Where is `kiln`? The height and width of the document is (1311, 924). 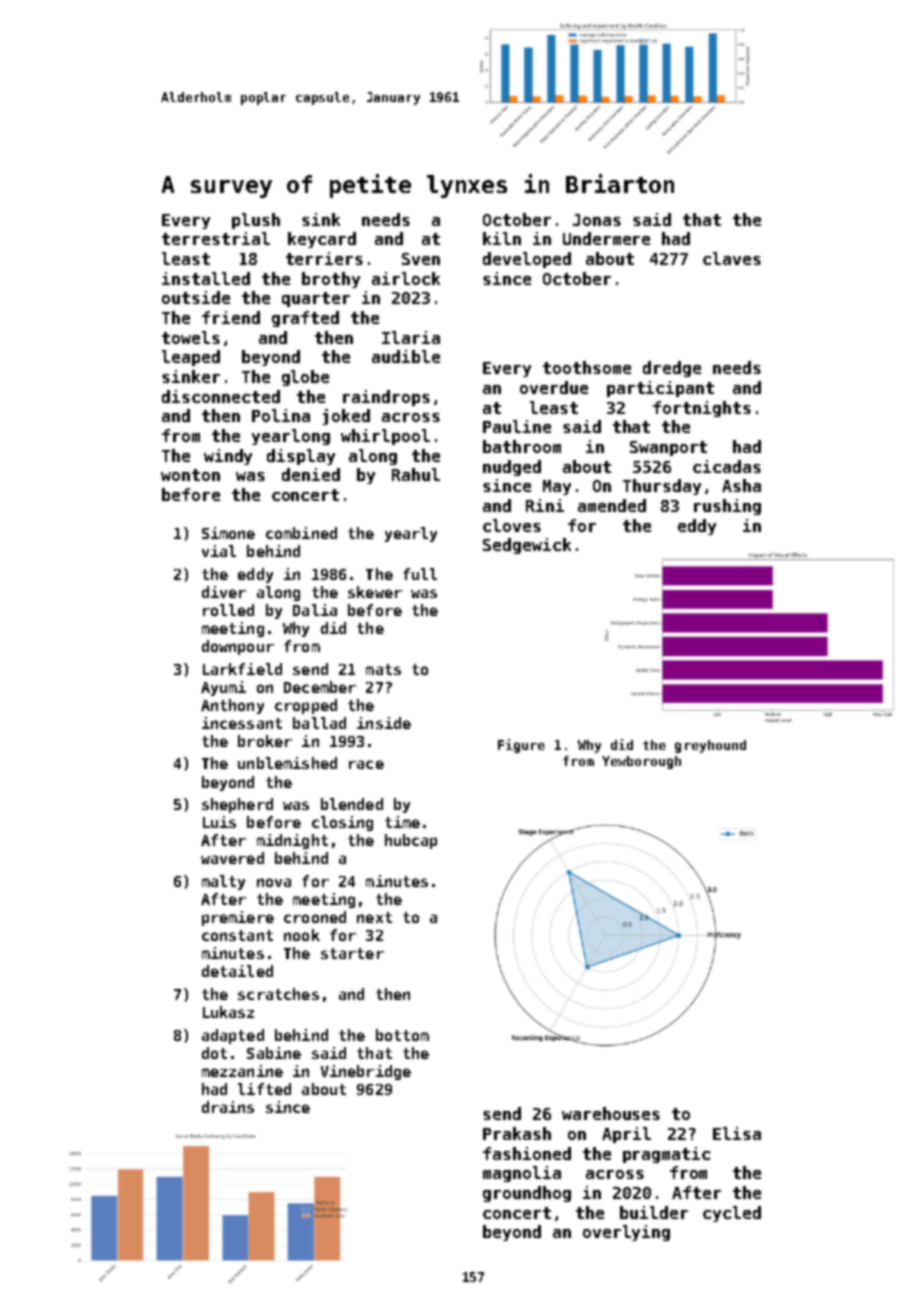 kiln is located at coordinates (502, 238).
